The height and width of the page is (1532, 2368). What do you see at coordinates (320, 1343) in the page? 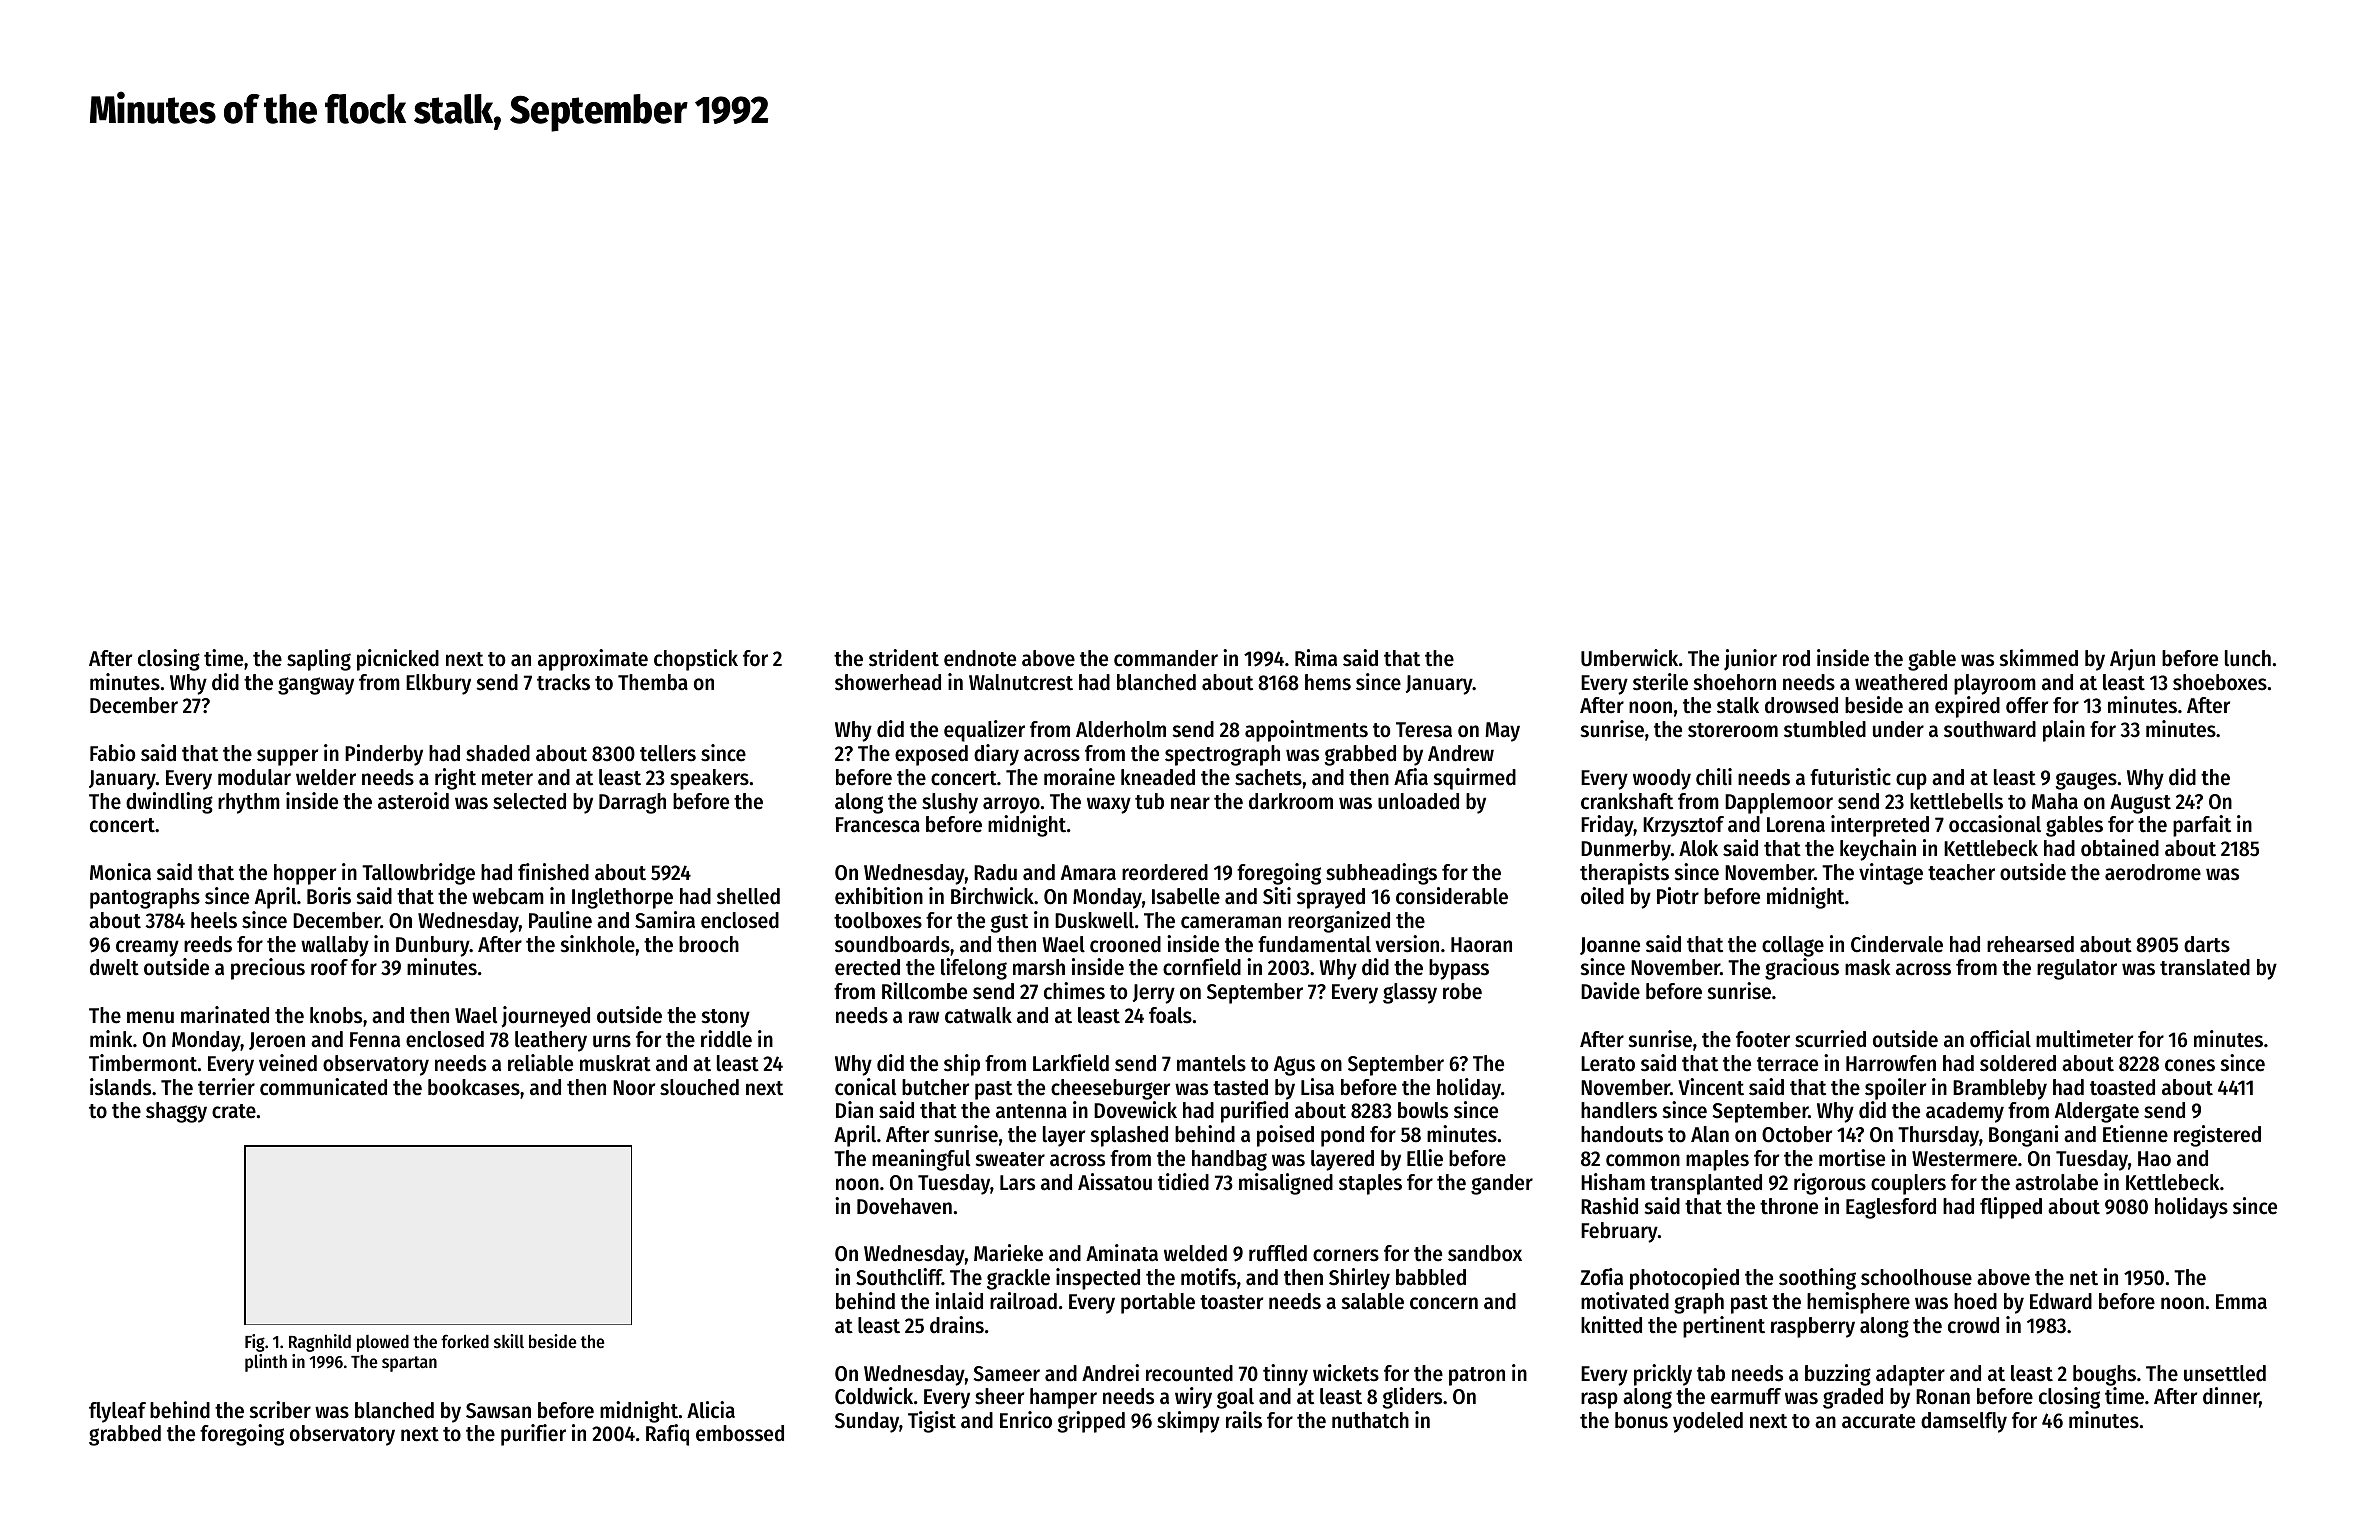
I see `Ragnhild` at bounding box center [320, 1343].
